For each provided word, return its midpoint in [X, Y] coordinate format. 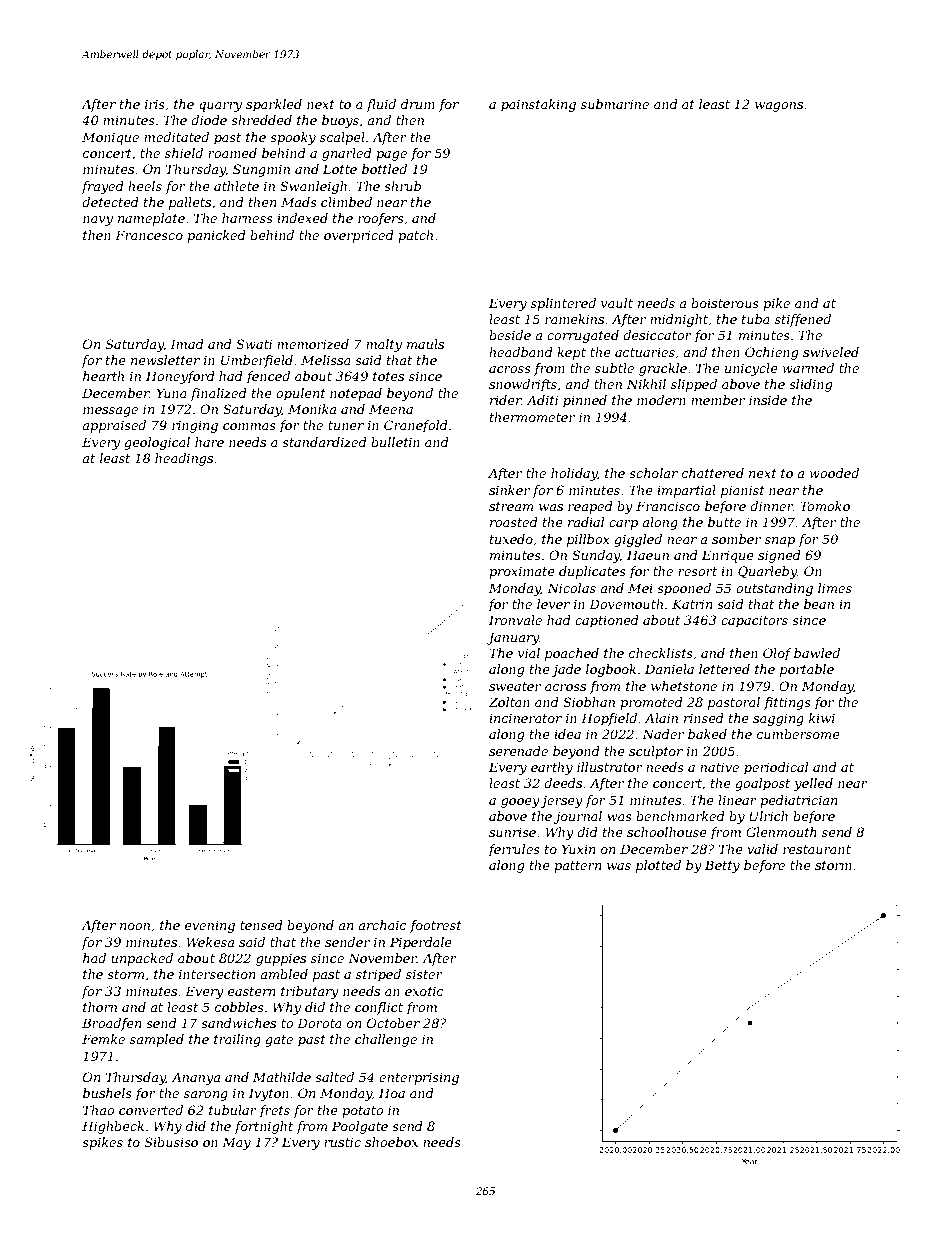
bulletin [395, 442]
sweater [515, 686]
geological [157, 443]
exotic [424, 991]
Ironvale [515, 620]
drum [418, 104]
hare [209, 442]
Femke [103, 1039]
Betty [722, 866]
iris [155, 104]
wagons [779, 107]
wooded [834, 473]
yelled [813, 784]
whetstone [684, 686]
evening [210, 926]
